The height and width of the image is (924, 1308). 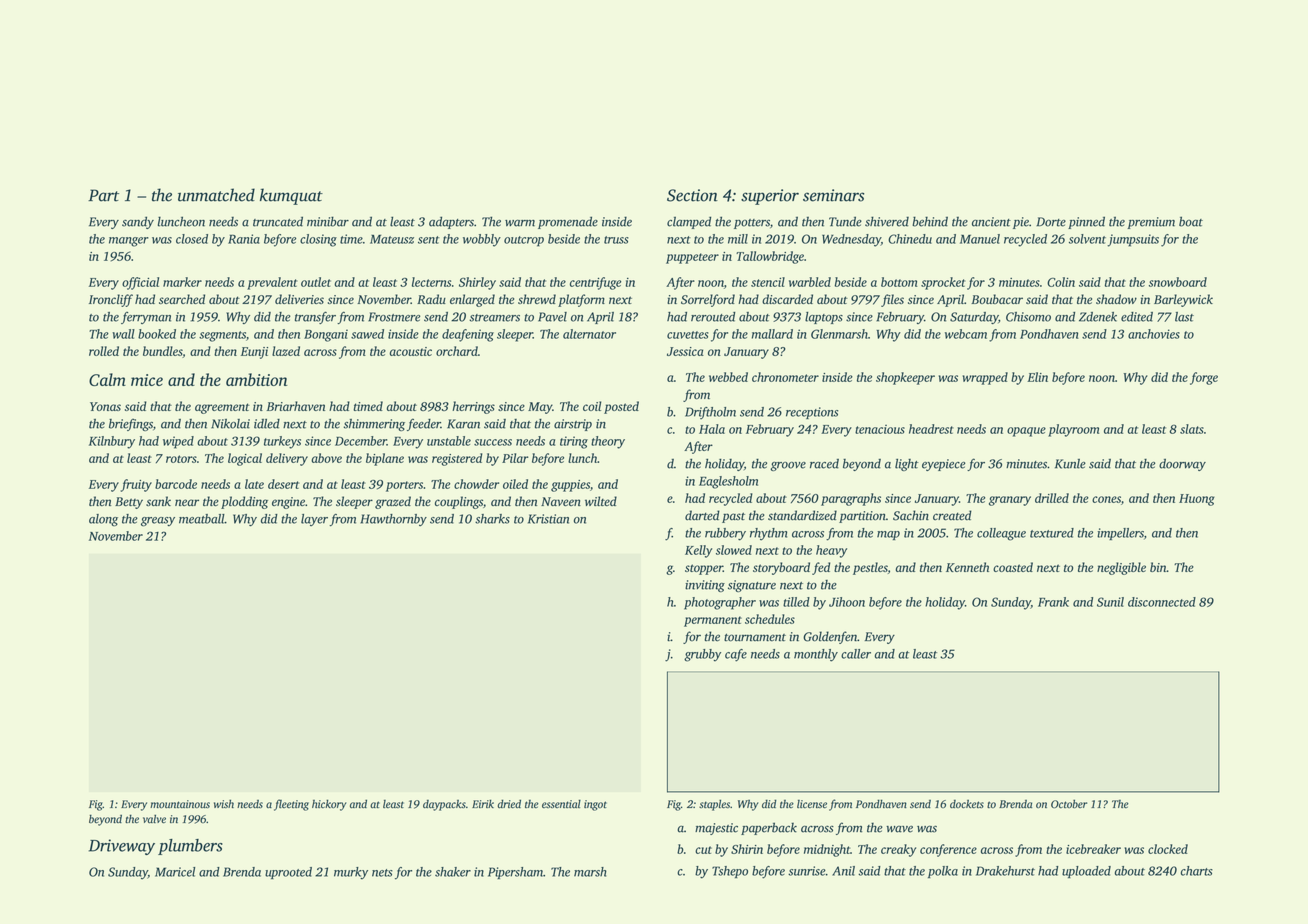 I want to click on sandy, so click(x=138, y=222).
